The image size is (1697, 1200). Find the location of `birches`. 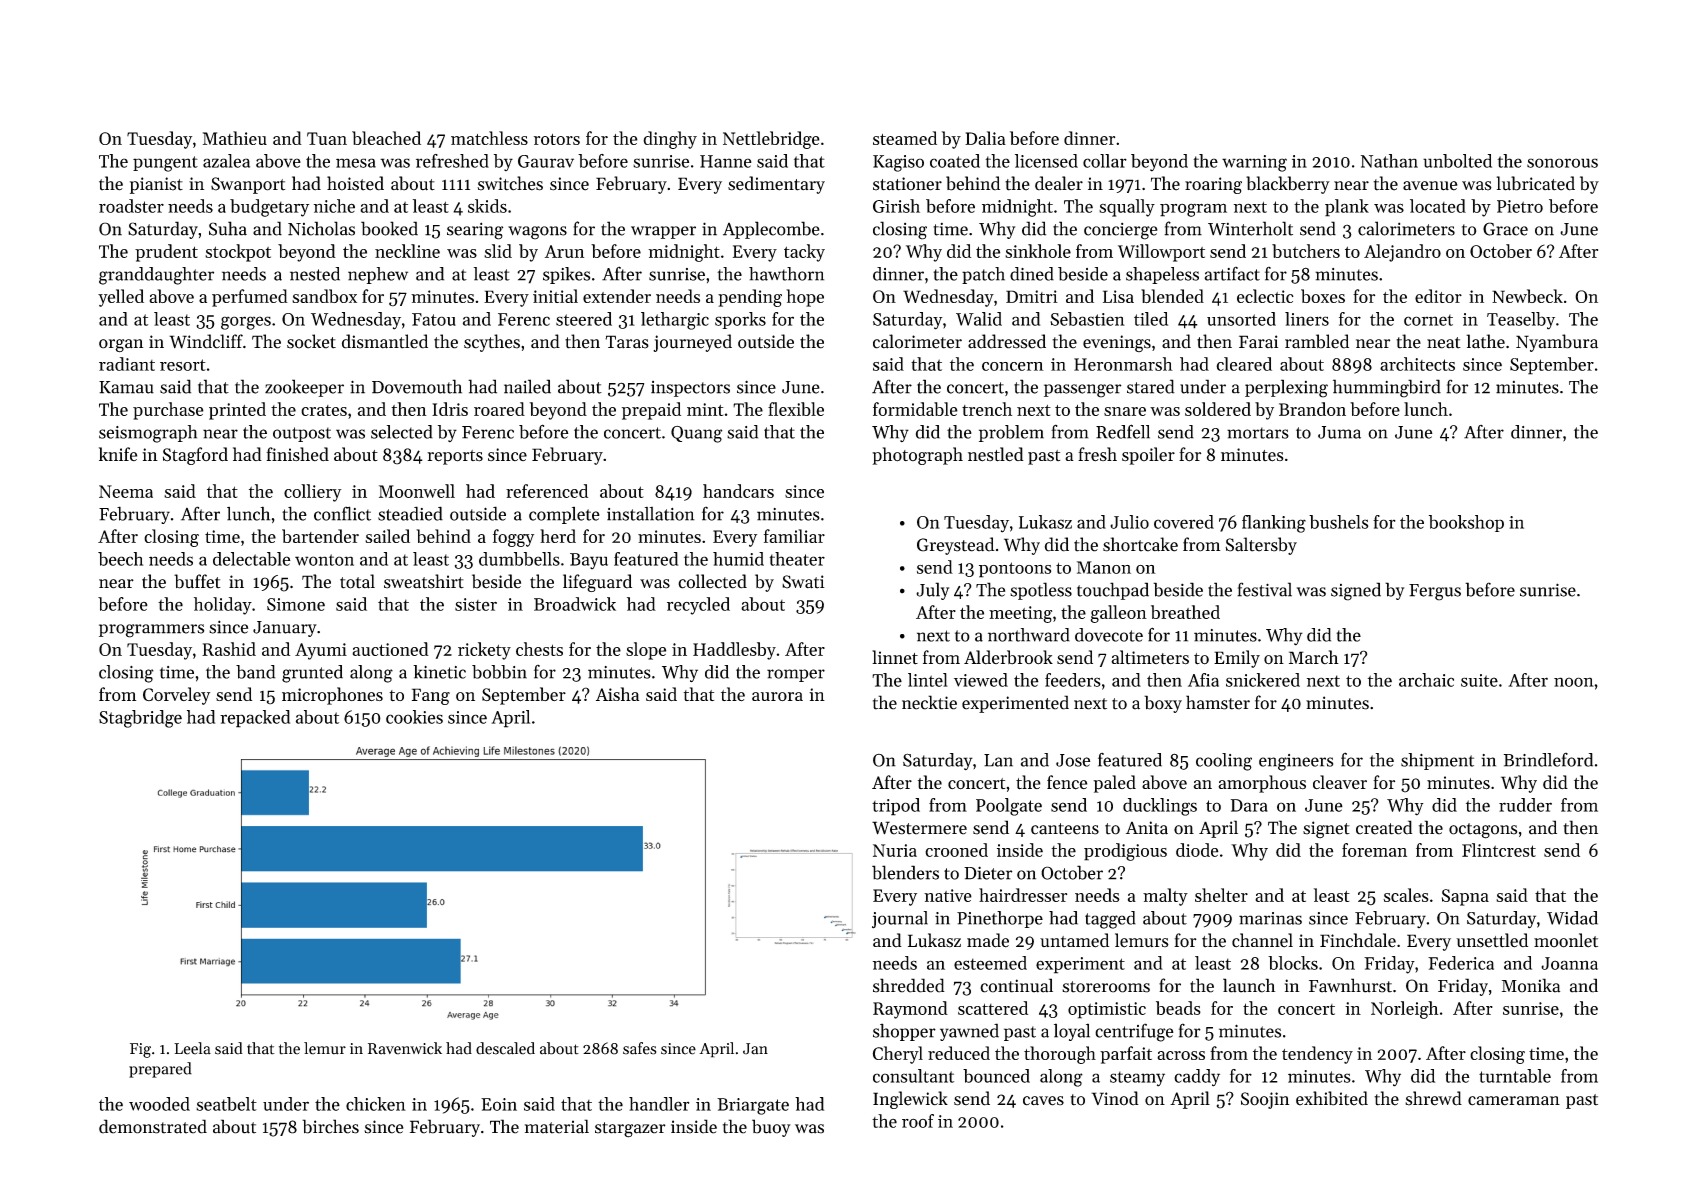

birches is located at coordinates (330, 1126).
